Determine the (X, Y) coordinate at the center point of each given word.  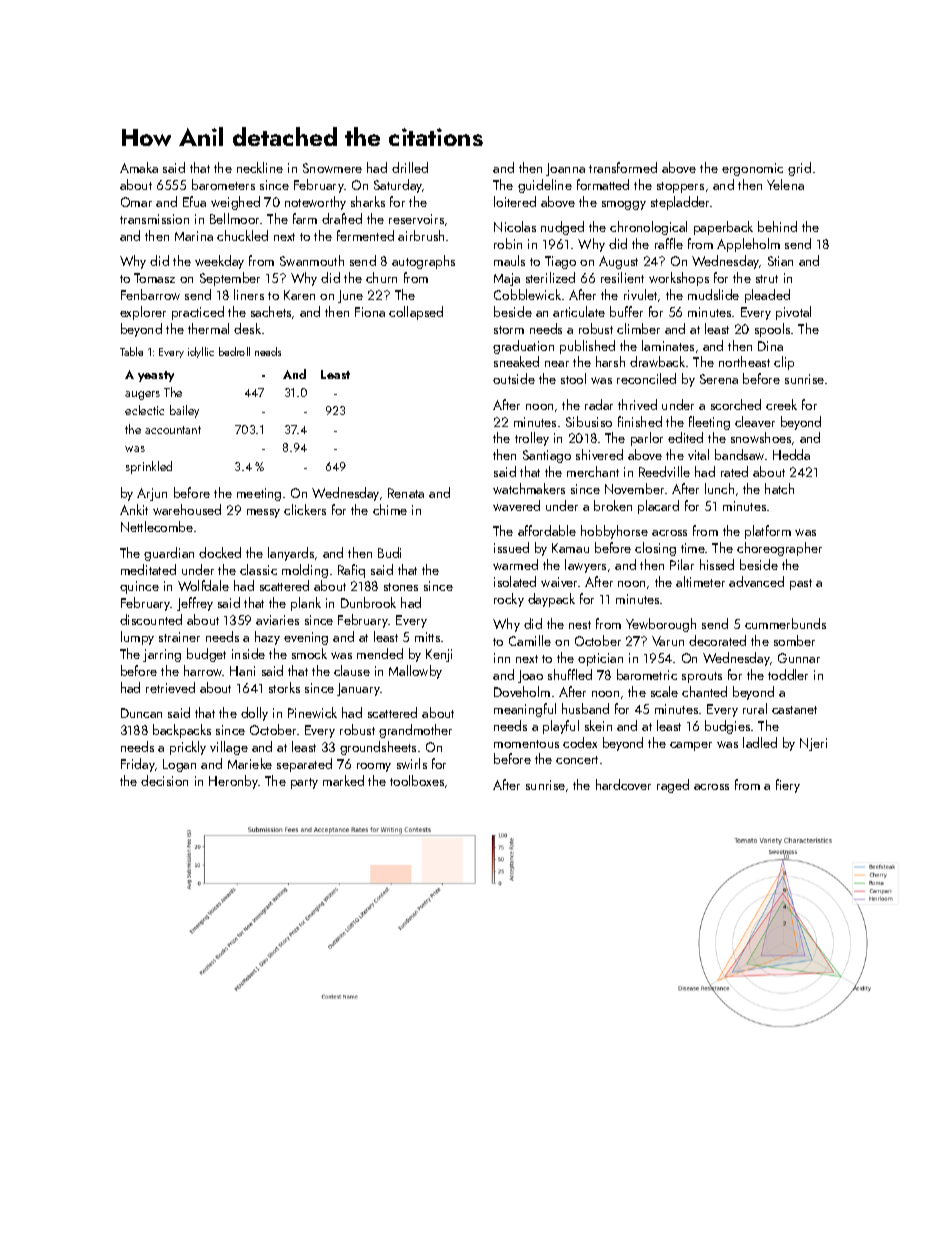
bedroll (234, 351)
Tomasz (154, 278)
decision (164, 780)
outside (514, 378)
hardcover (623, 784)
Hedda (791, 454)
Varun (668, 641)
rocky (509, 600)
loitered (515, 201)
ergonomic (752, 169)
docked (220, 552)
